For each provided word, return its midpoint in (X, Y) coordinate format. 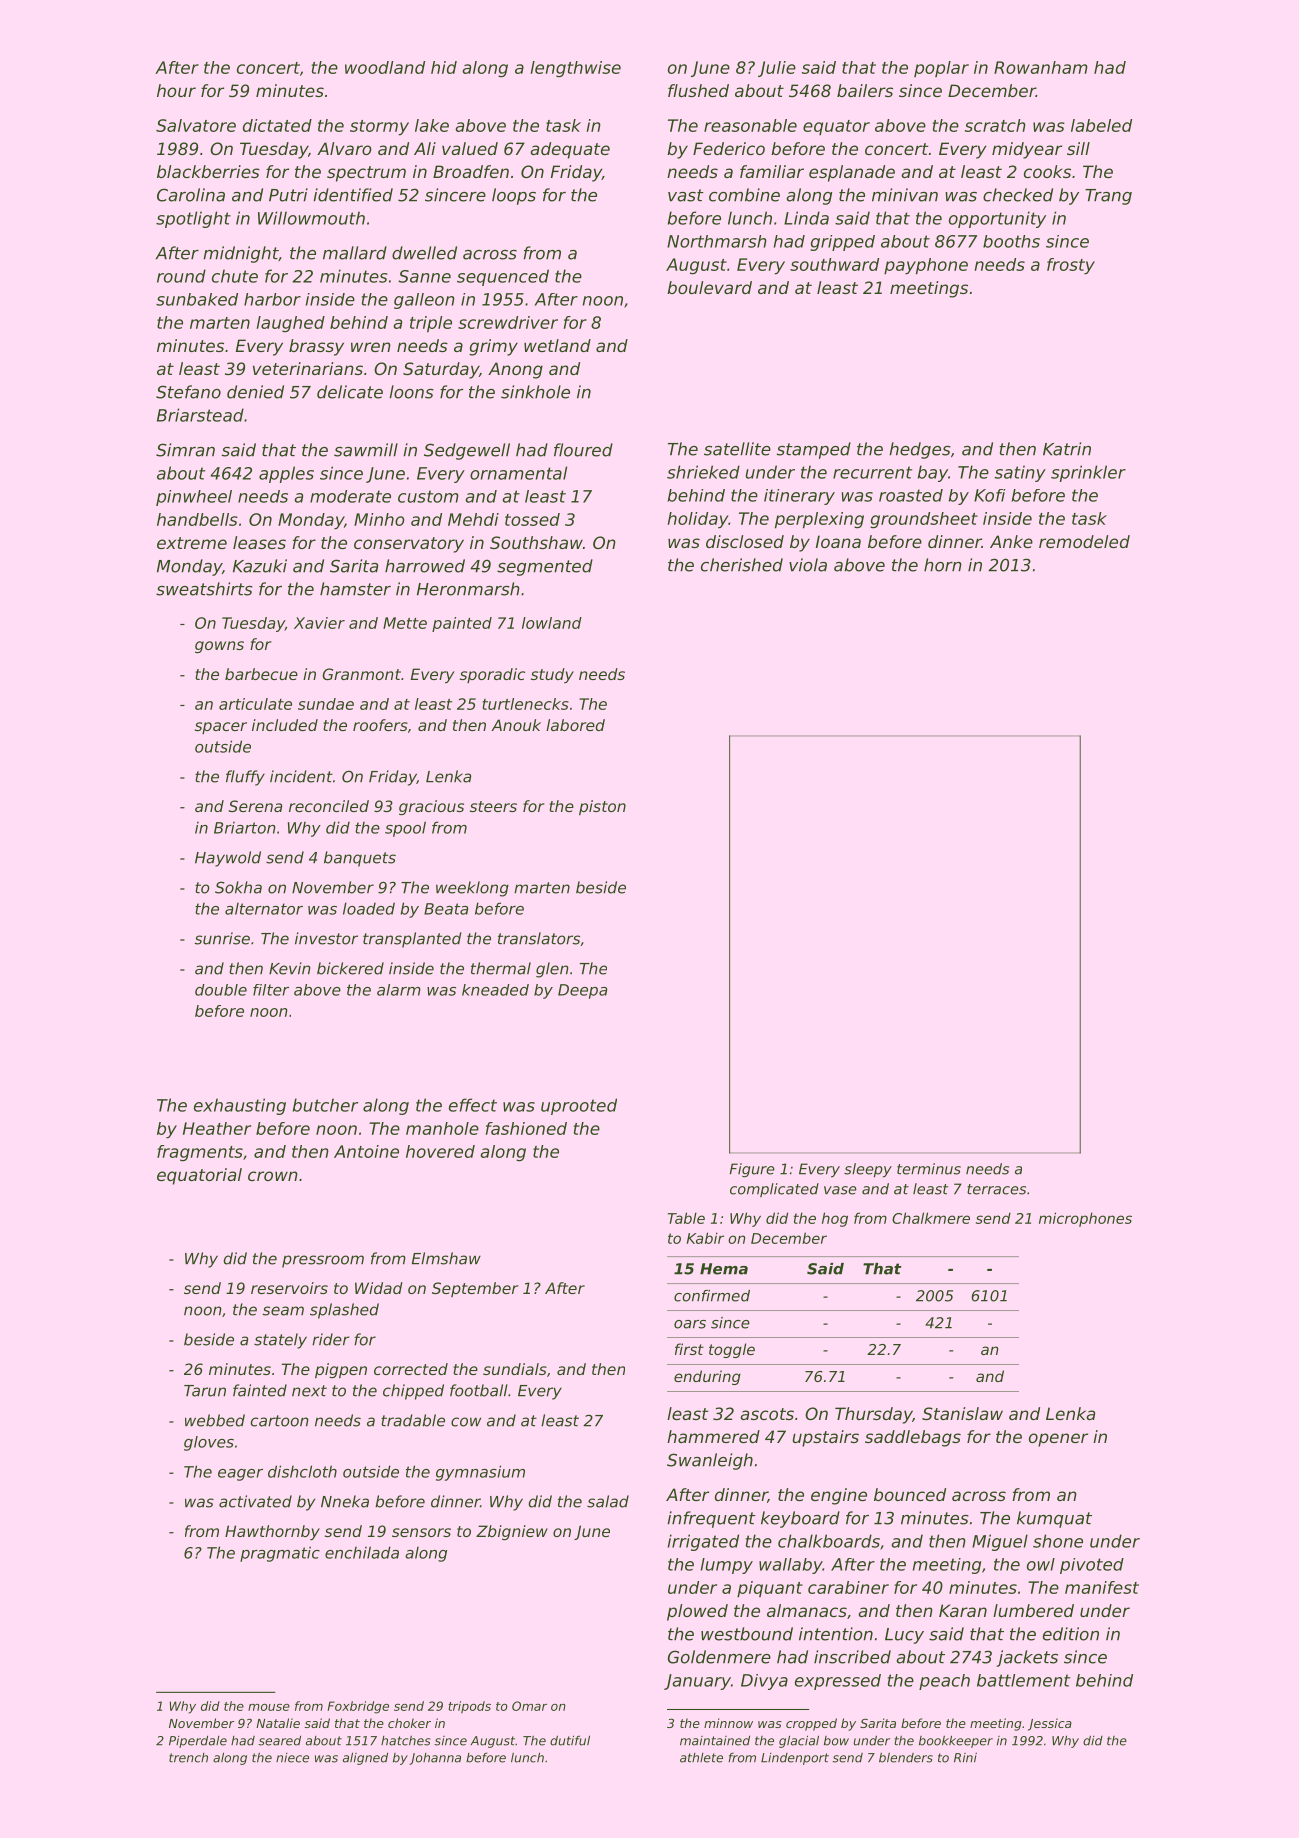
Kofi (989, 495)
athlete (701, 1758)
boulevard (709, 287)
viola (808, 565)
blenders (906, 1758)
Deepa (582, 991)
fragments (200, 1153)
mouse (269, 1707)
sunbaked (197, 299)
